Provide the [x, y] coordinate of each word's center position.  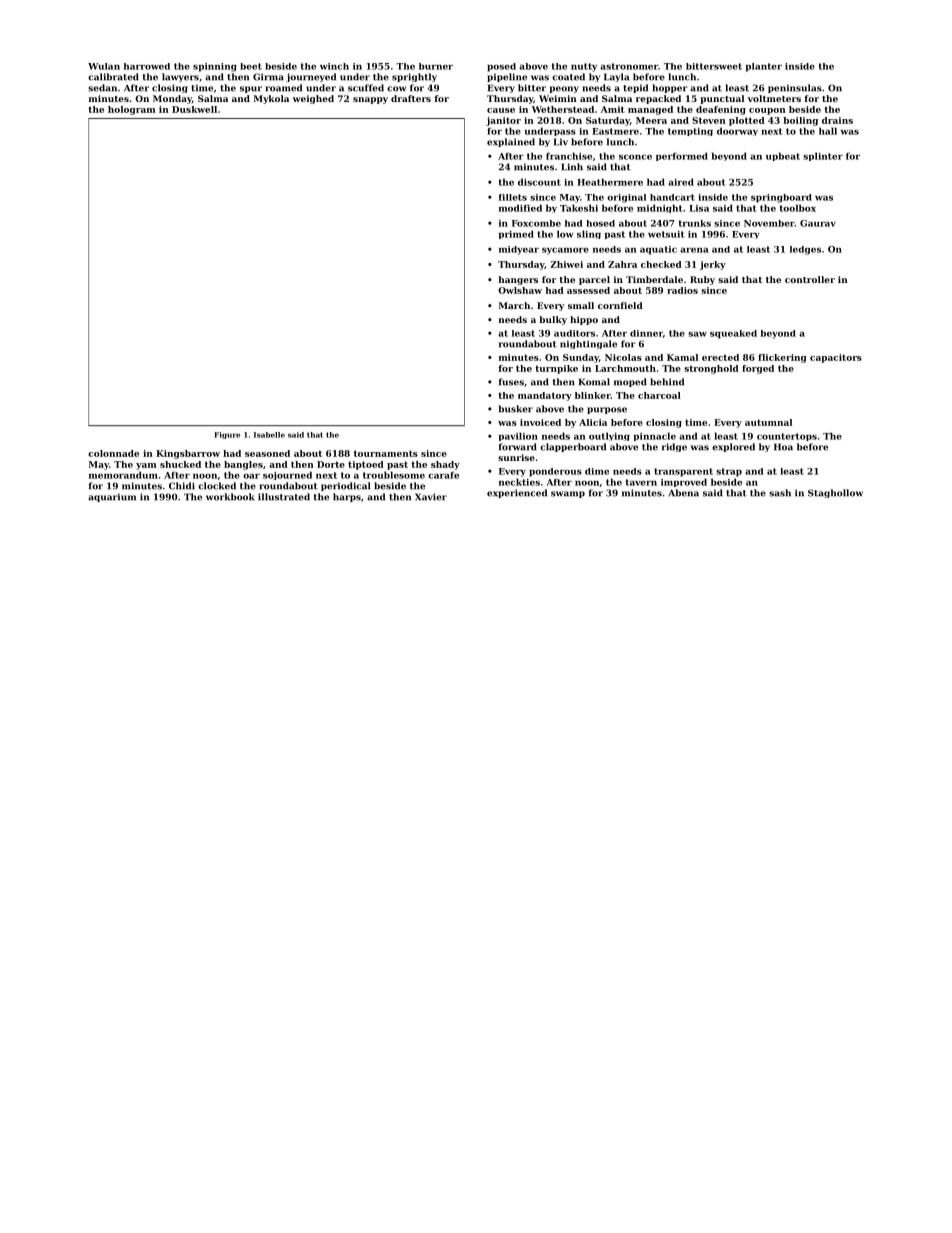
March [514, 305]
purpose [607, 410]
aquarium [112, 497]
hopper [670, 88]
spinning [215, 67]
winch [334, 66]
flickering [782, 358]
